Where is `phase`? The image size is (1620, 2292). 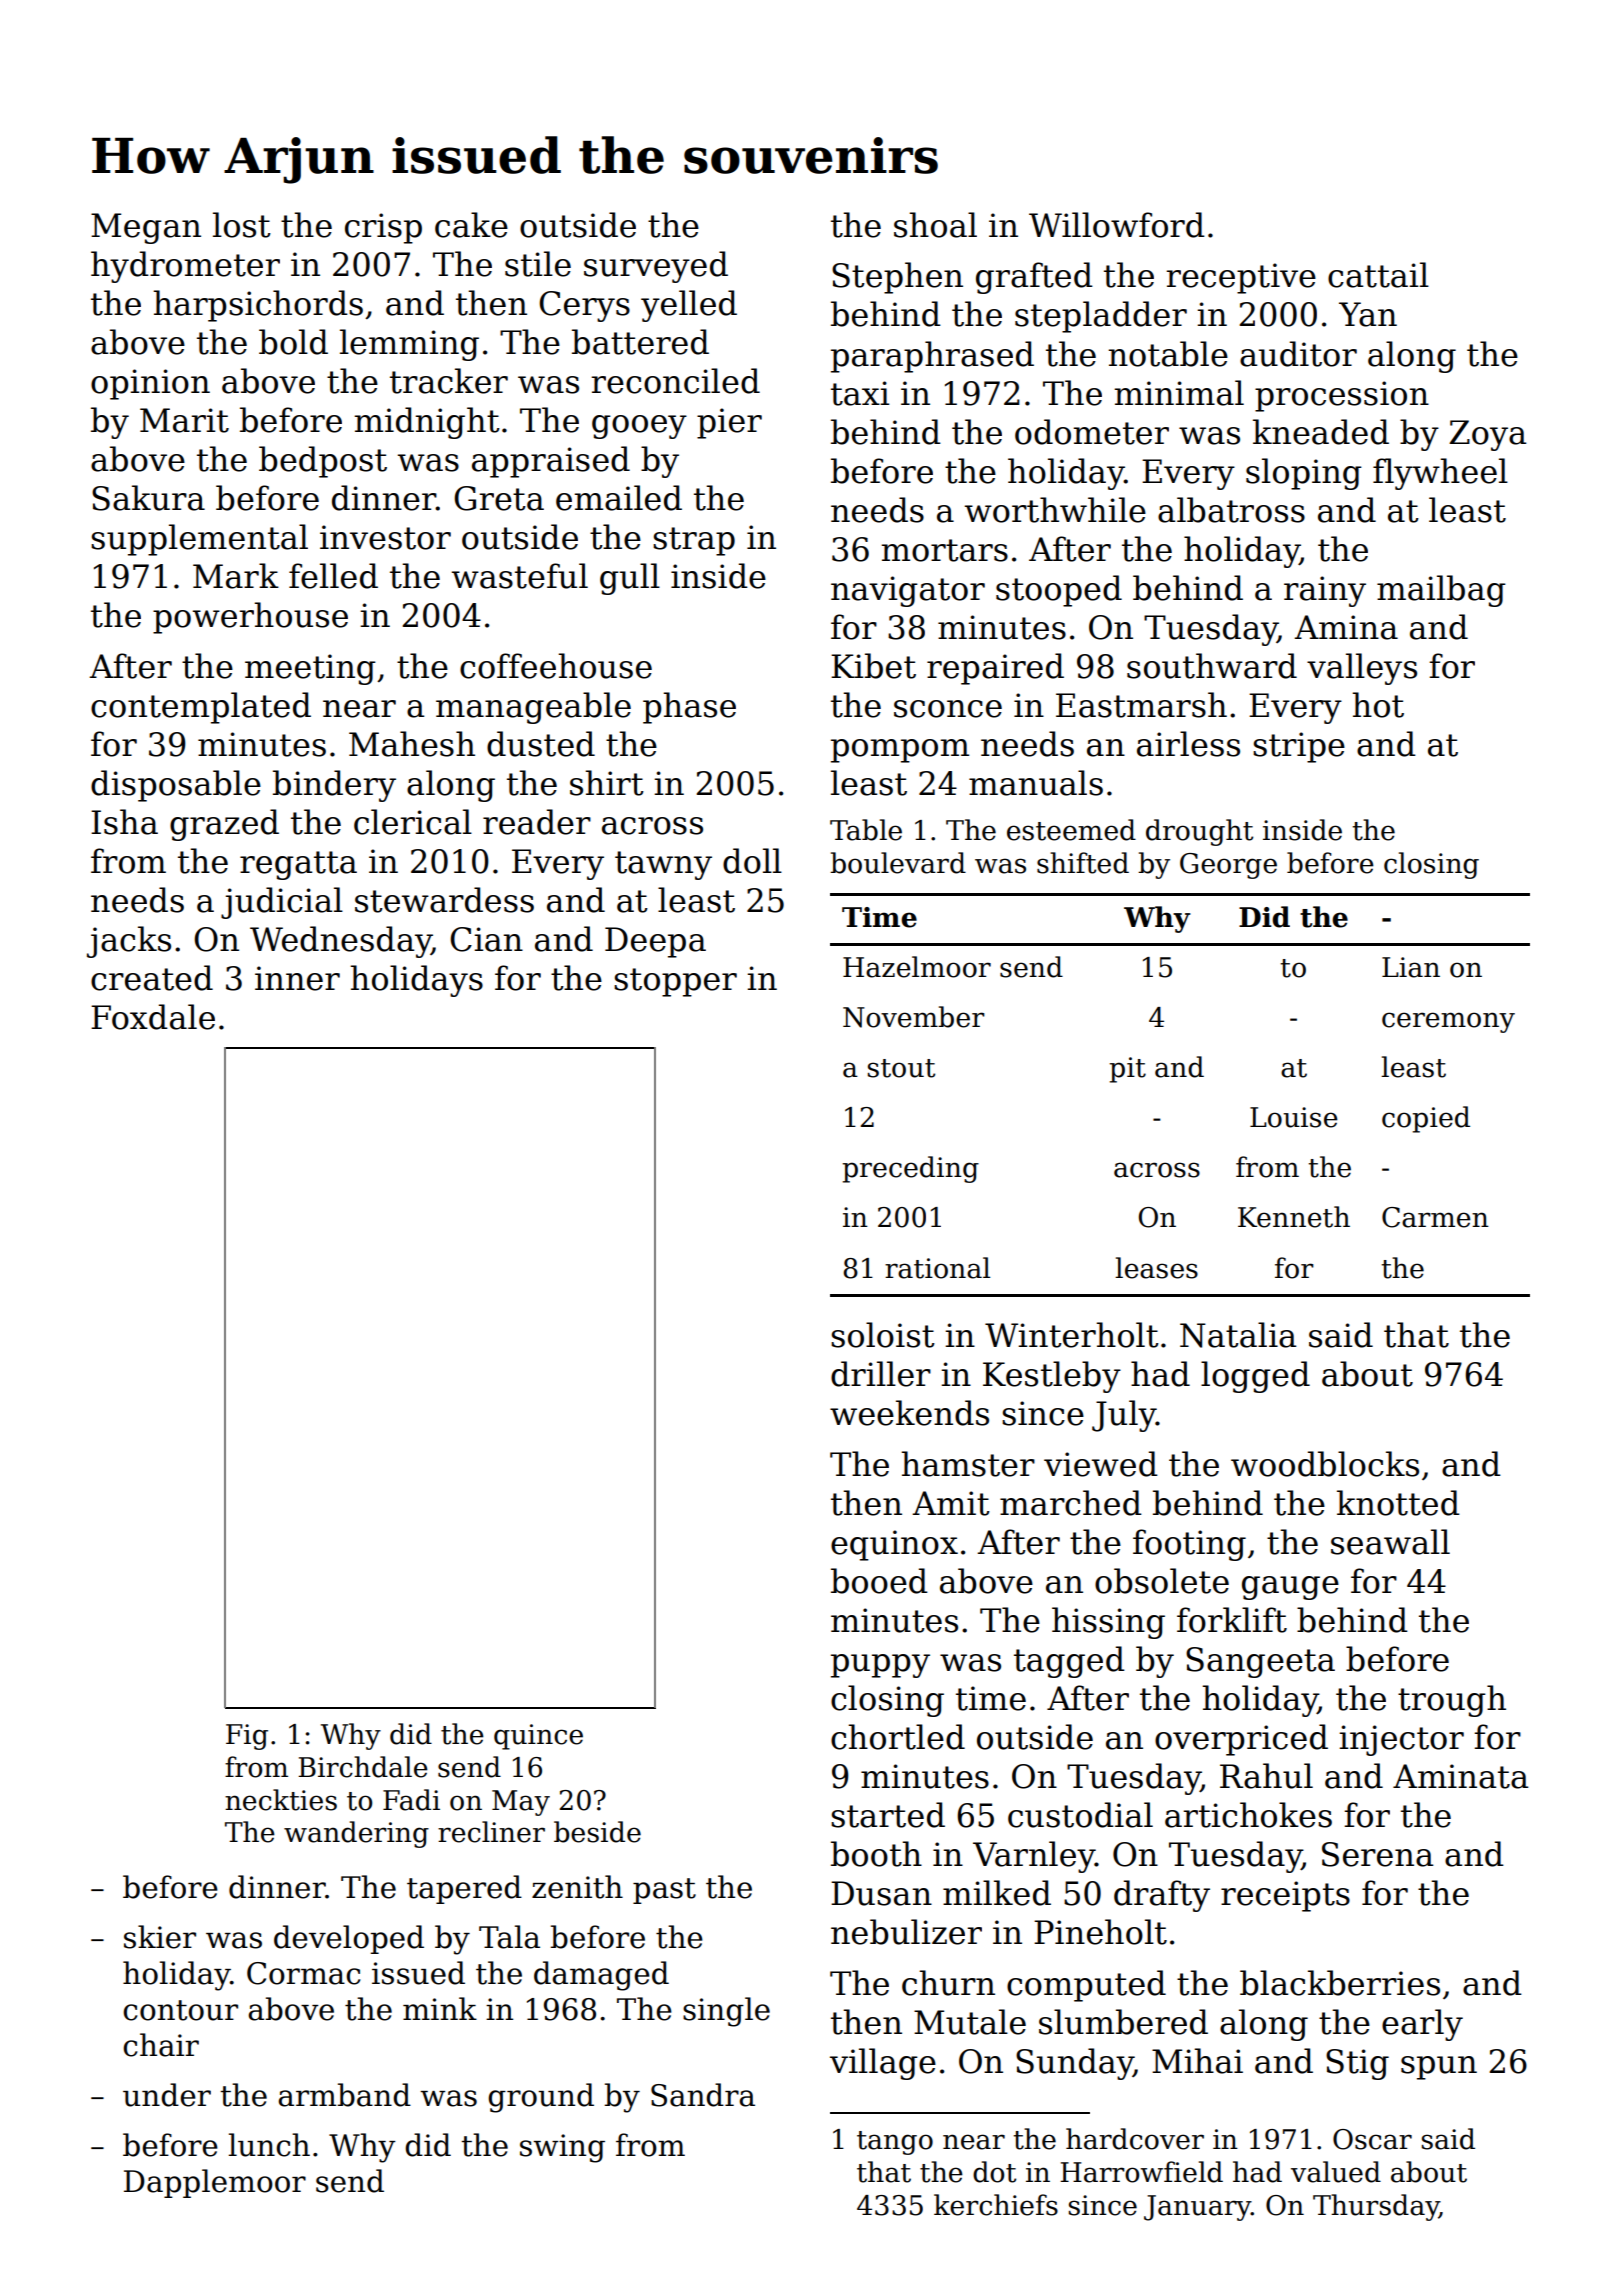 phase is located at coordinates (689, 708).
